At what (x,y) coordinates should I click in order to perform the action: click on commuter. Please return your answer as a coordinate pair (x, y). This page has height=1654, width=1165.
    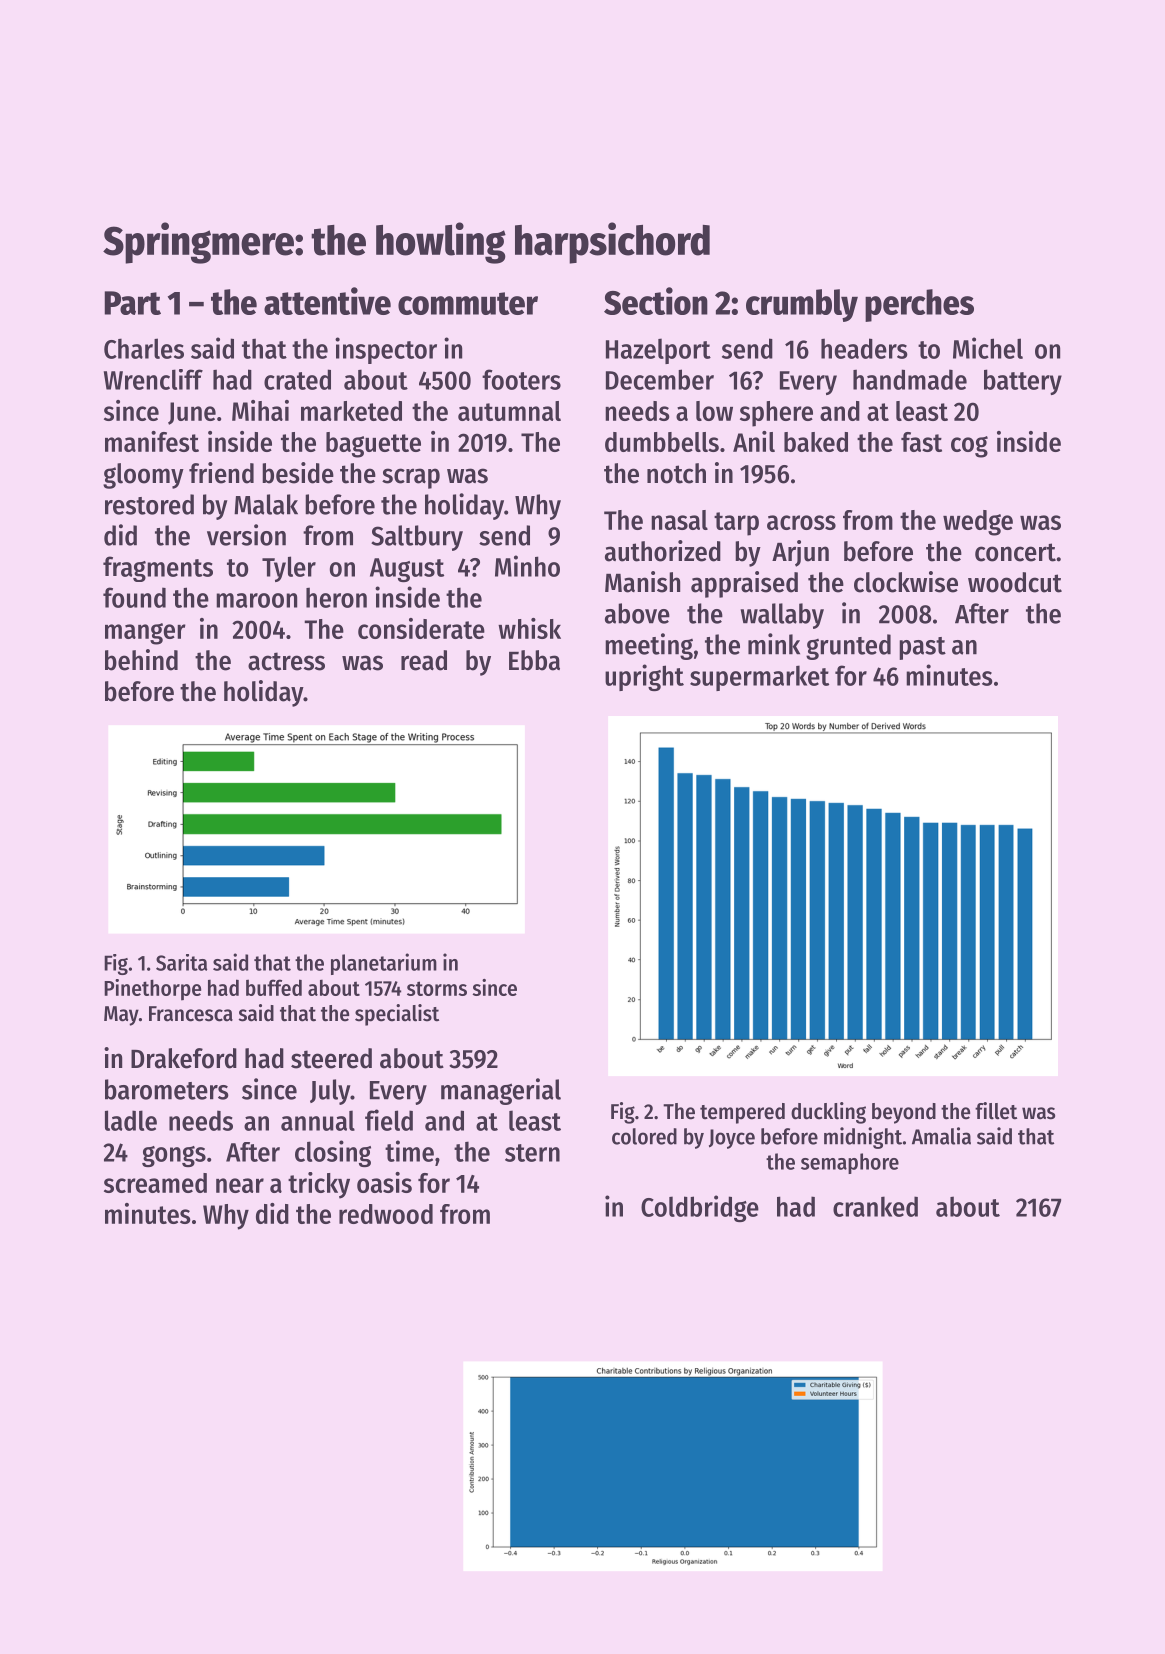
    Looking at the image, I should click on (468, 303).
